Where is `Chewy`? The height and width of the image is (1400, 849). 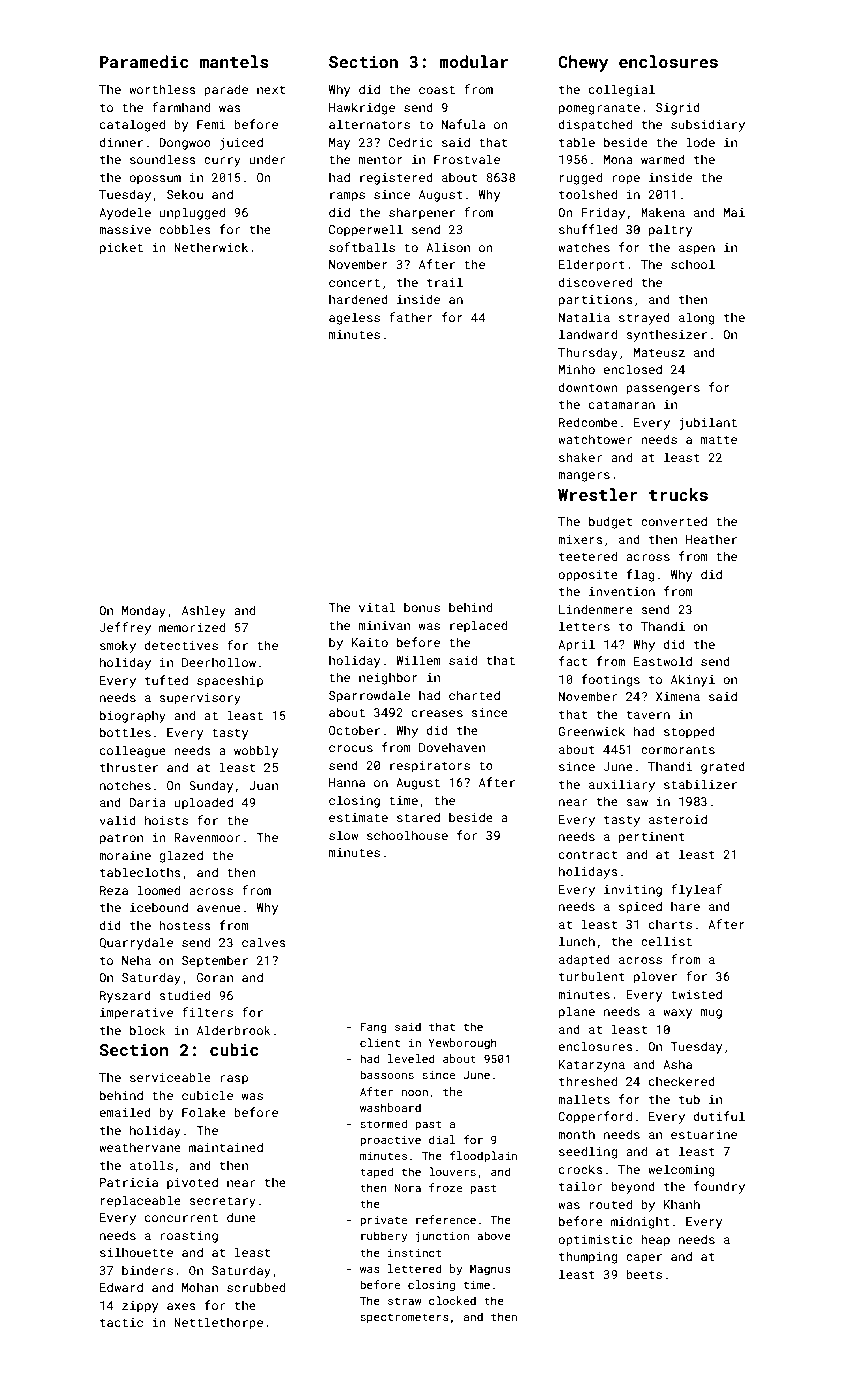 Chewy is located at coordinates (583, 63).
